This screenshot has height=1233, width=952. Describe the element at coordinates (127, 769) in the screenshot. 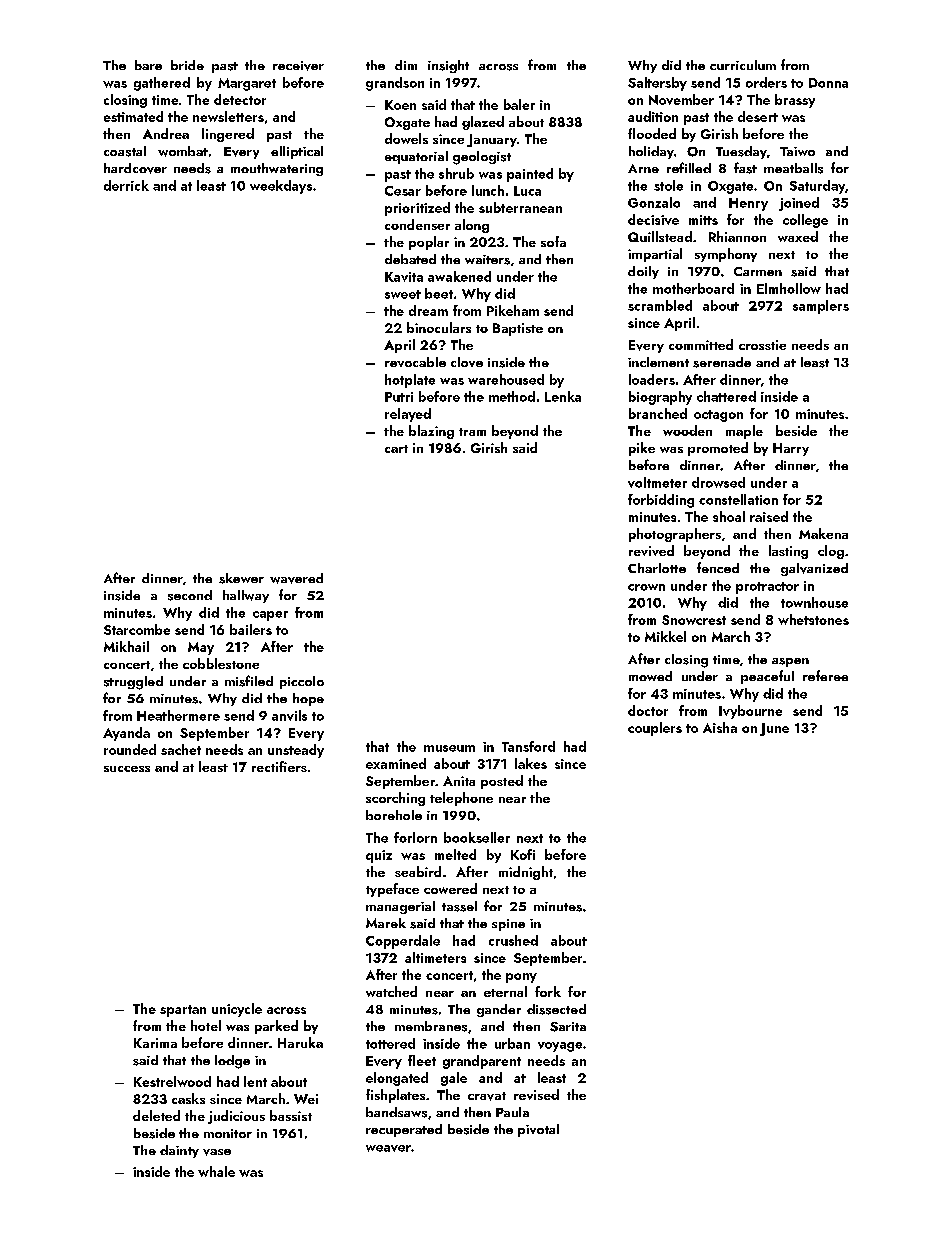

I see `success` at that location.
